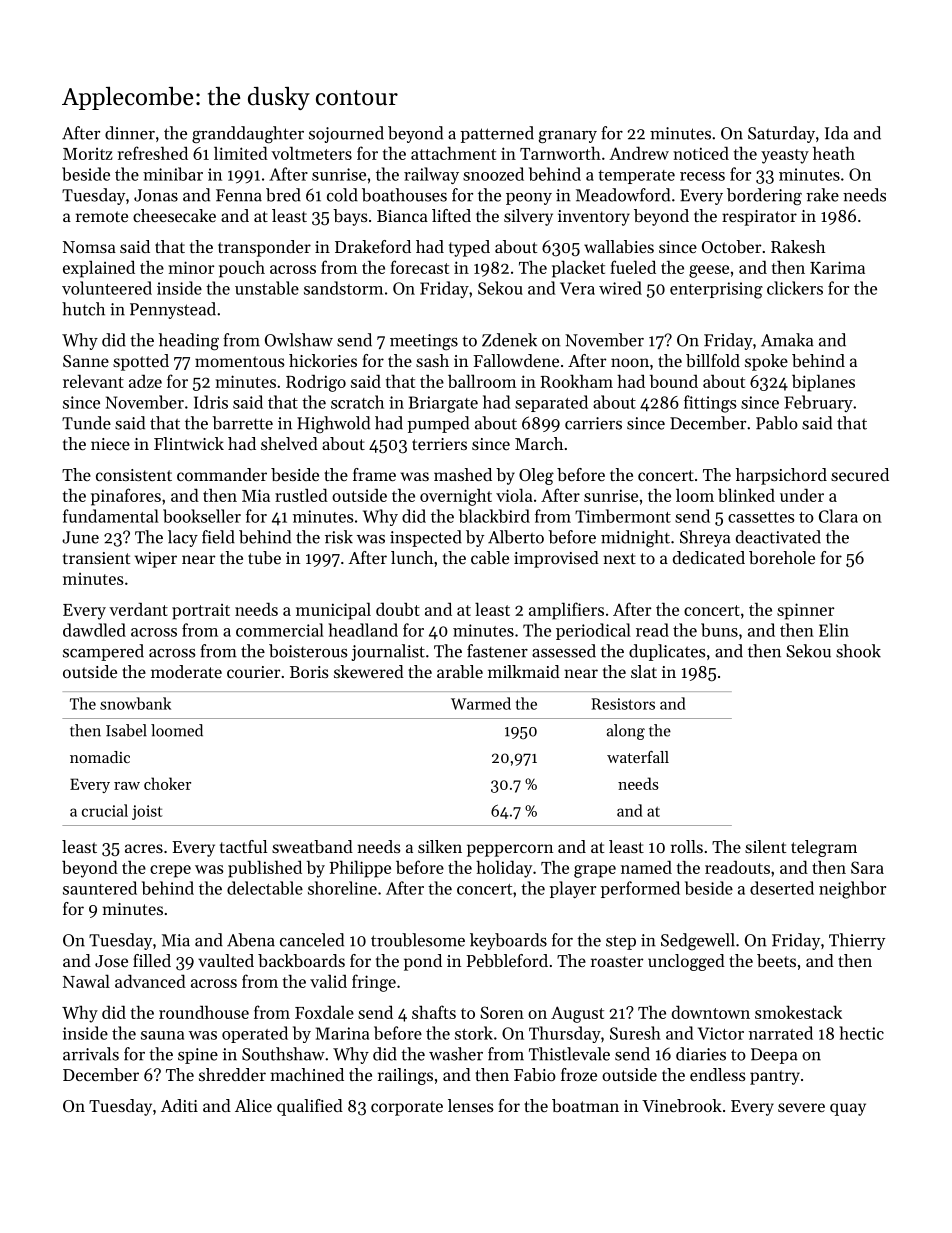 Image resolution: width=952 pixels, height=1233 pixels. Describe the element at coordinates (179, 1105) in the document. I see `Aditi` at that location.
